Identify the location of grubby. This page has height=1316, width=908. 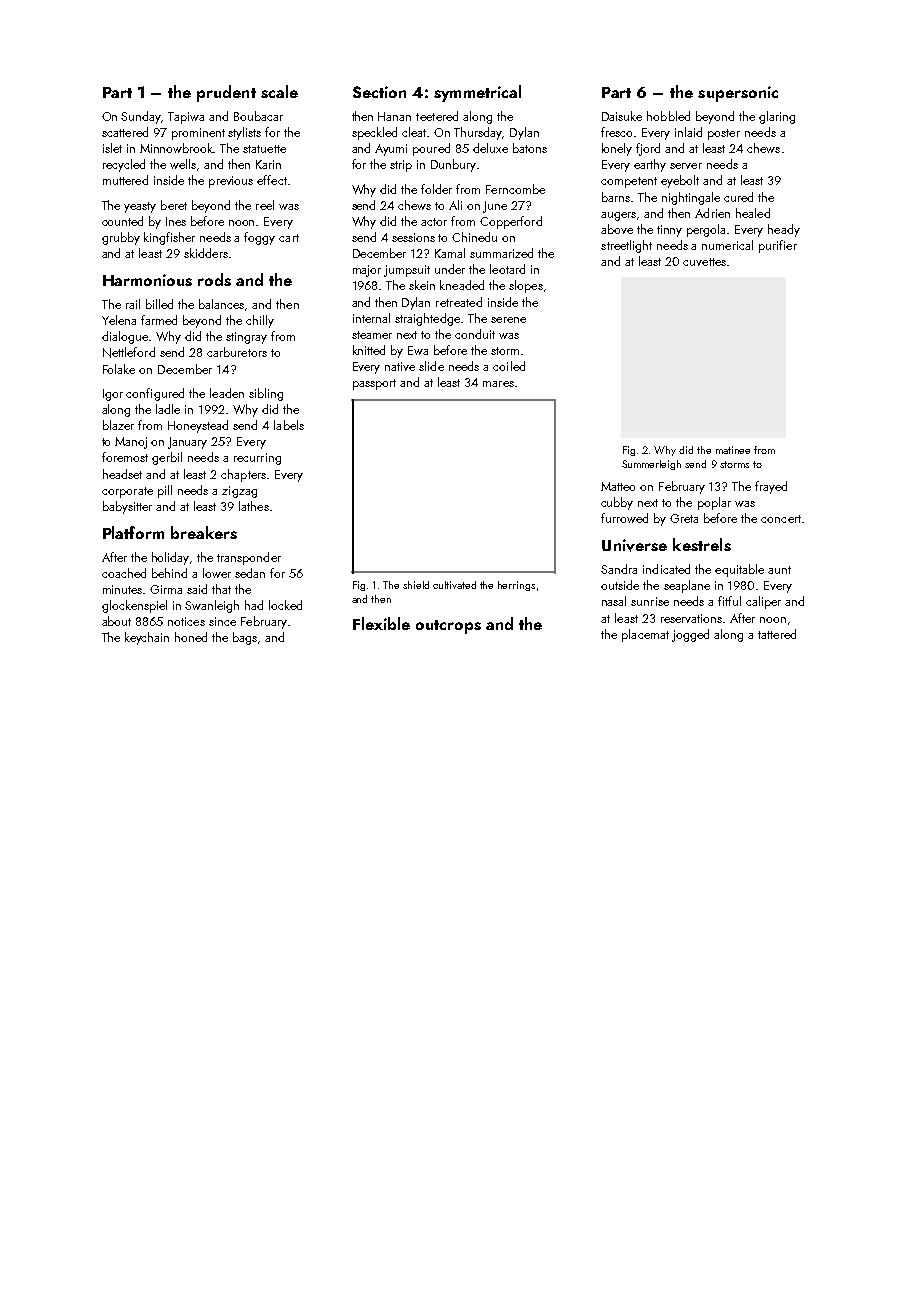
(121, 238).
